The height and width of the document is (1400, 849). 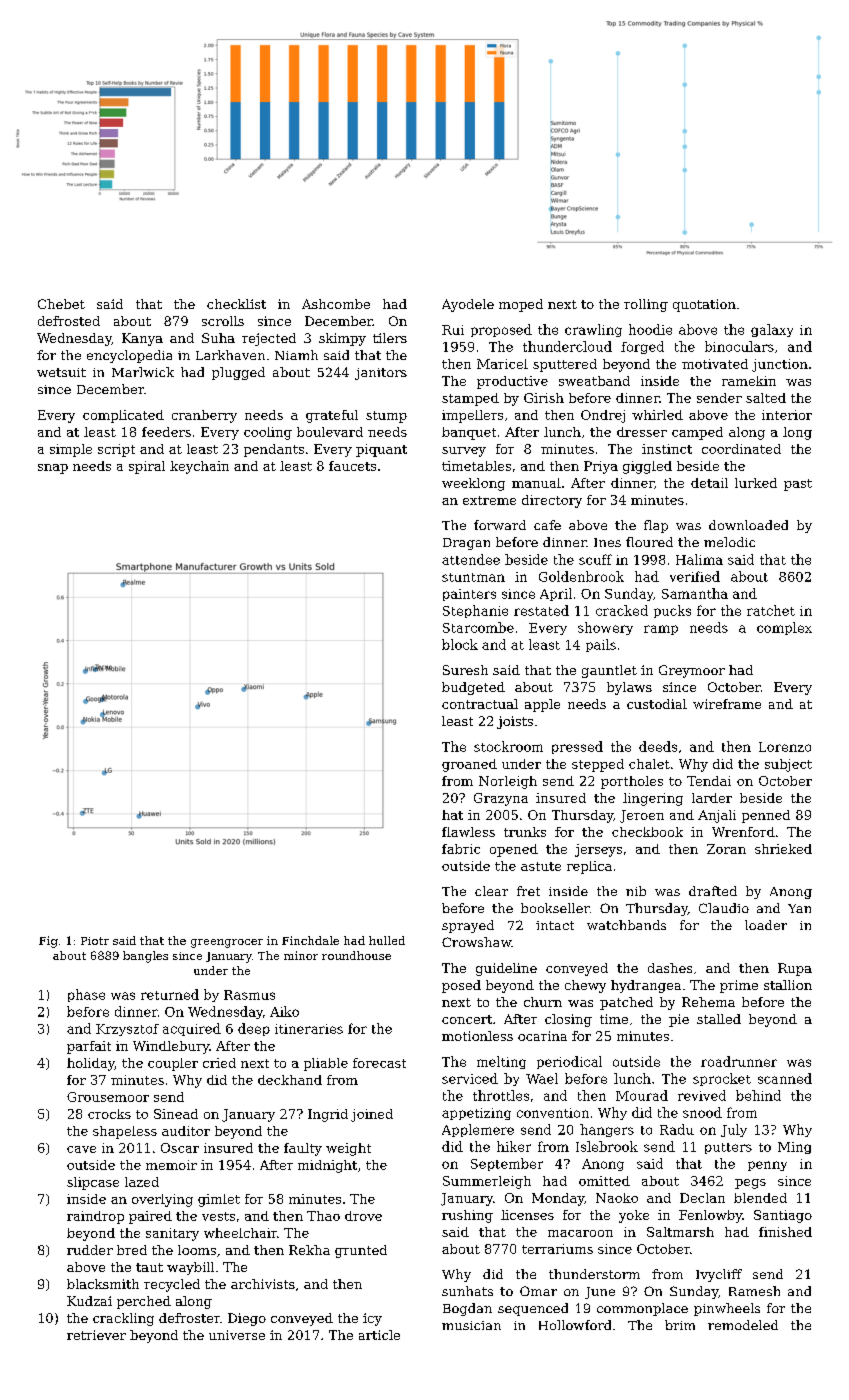 What do you see at coordinates (379, 1335) in the document?
I see `article` at bounding box center [379, 1335].
